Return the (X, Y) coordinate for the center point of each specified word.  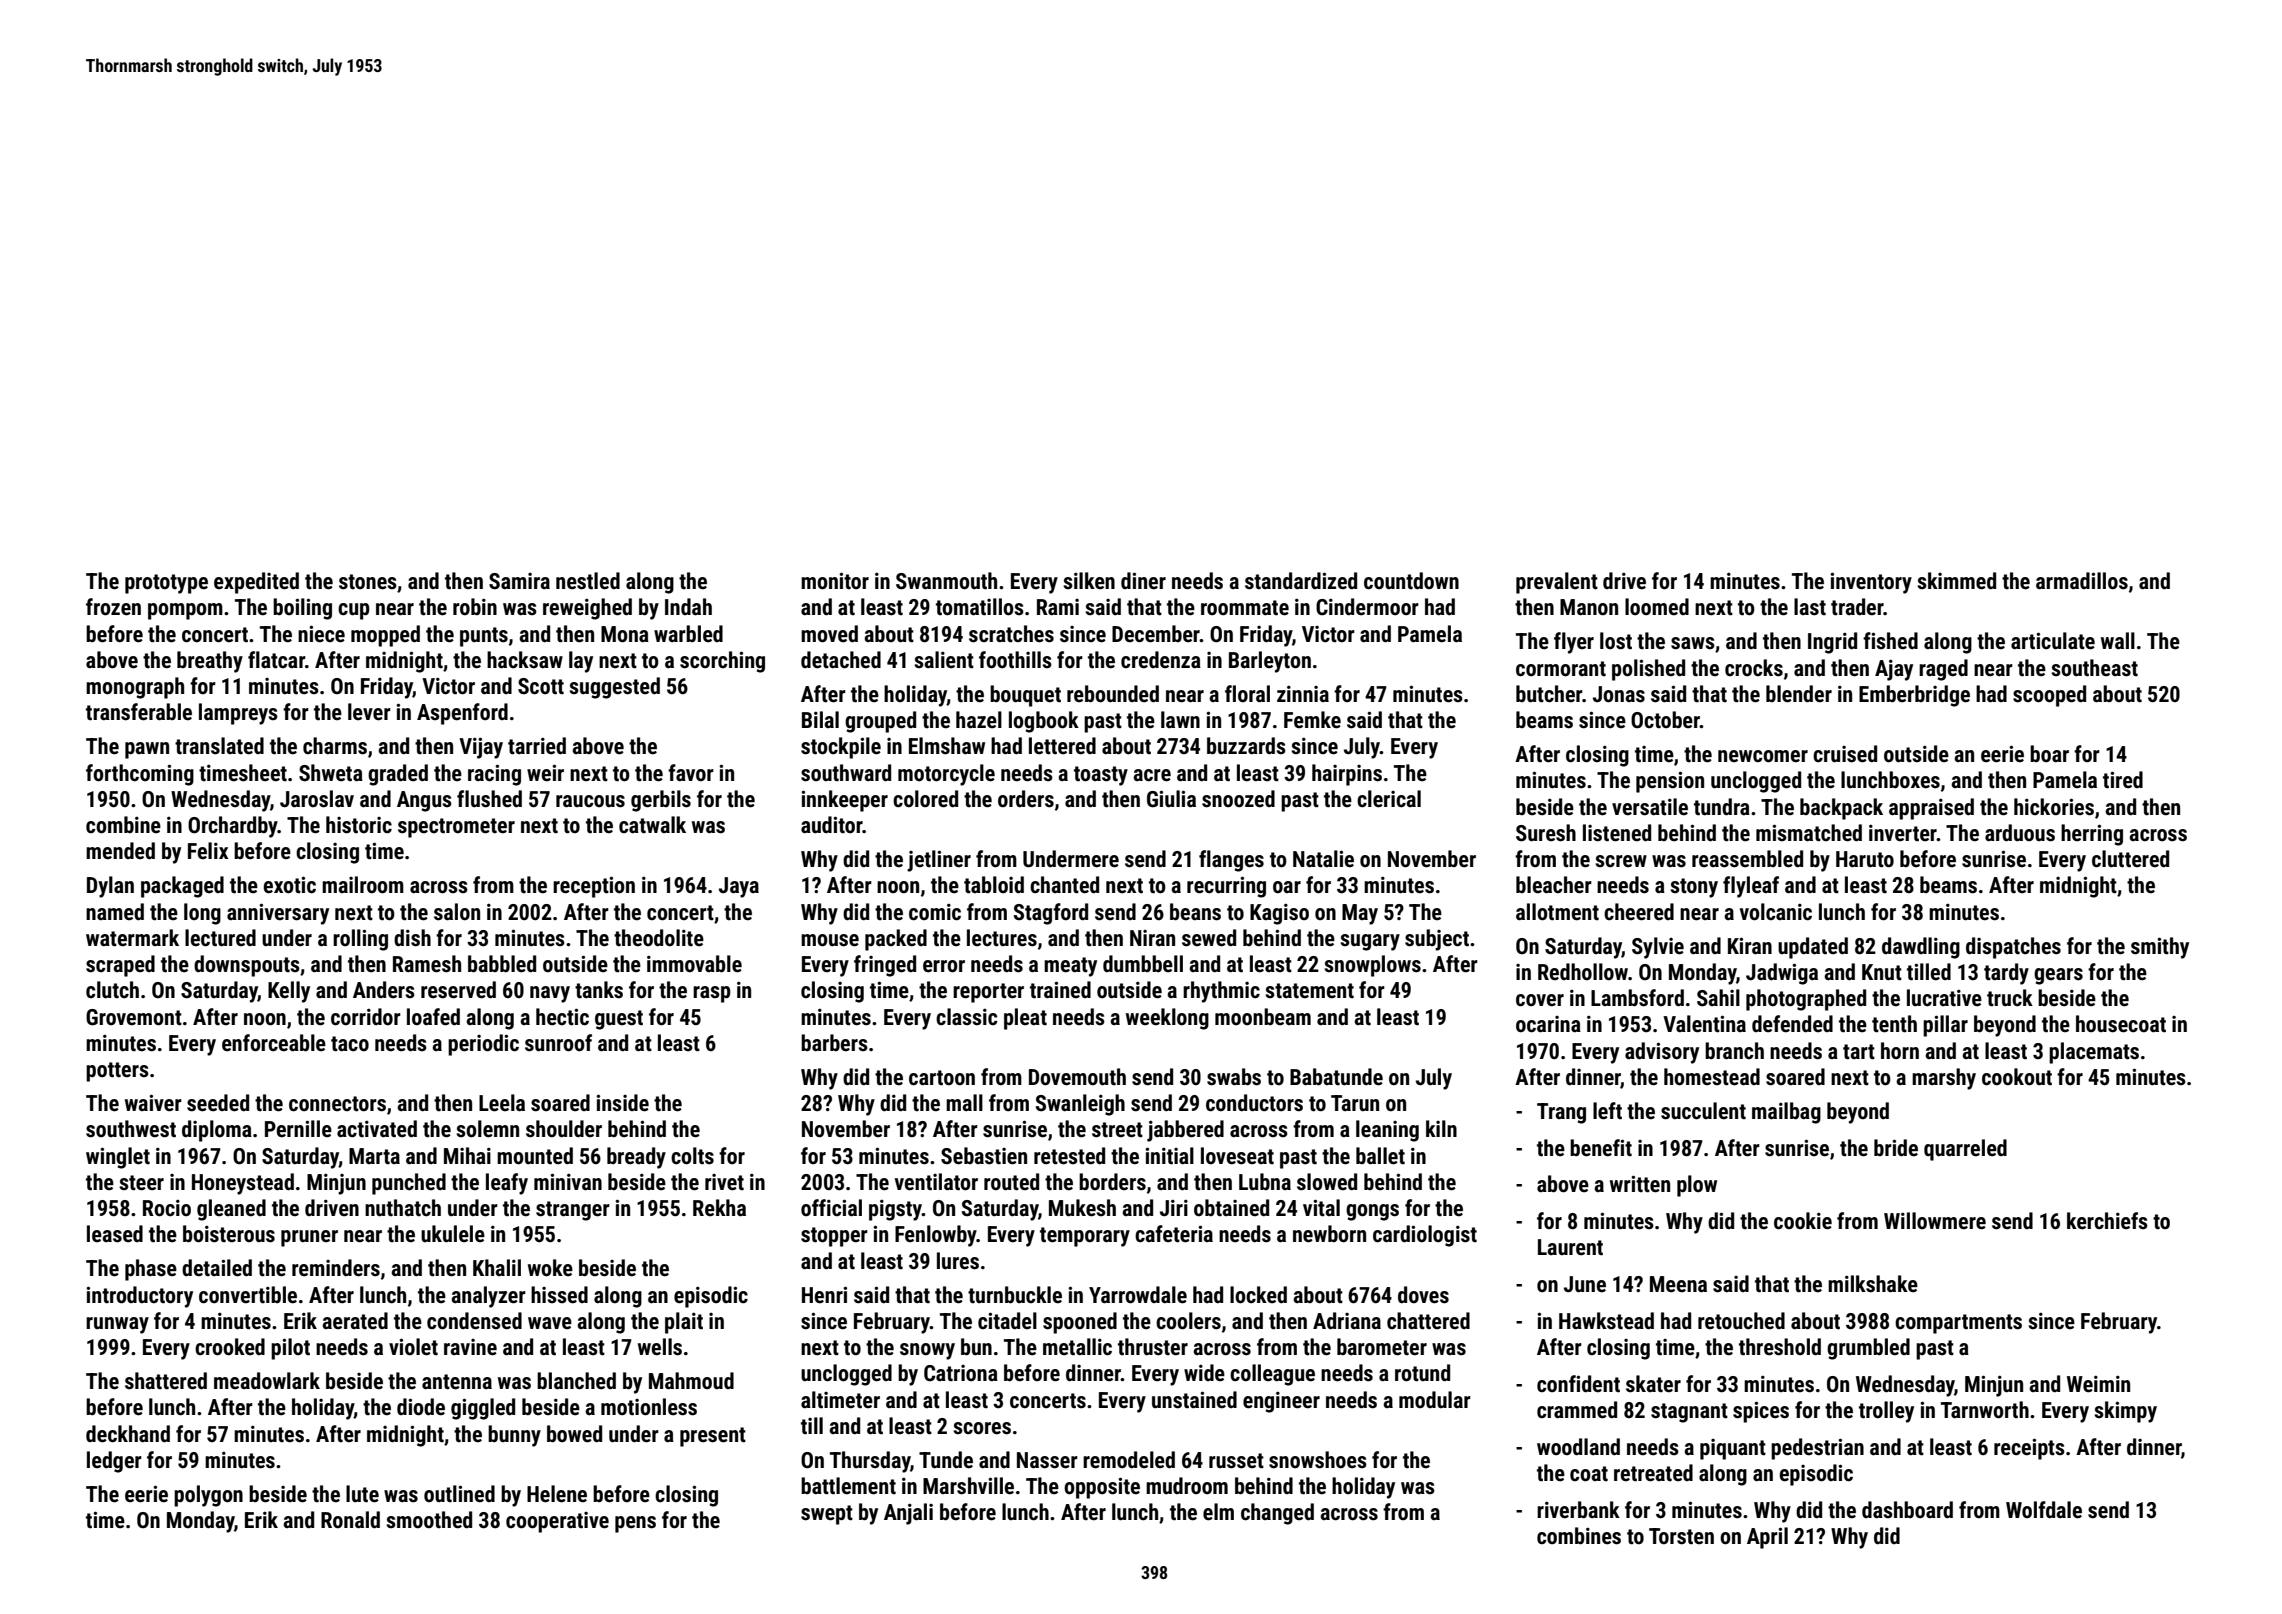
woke (550, 1268)
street (1117, 1130)
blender (1799, 694)
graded (398, 775)
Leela (502, 1103)
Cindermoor (1367, 607)
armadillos (2082, 581)
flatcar (276, 660)
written (1640, 1184)
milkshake (1873, 1284)
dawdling (1921, 948)
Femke (1312, 720)
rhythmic (1221, 992)
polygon (208, 1496)
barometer (1382, 1347)
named (115, 912)
